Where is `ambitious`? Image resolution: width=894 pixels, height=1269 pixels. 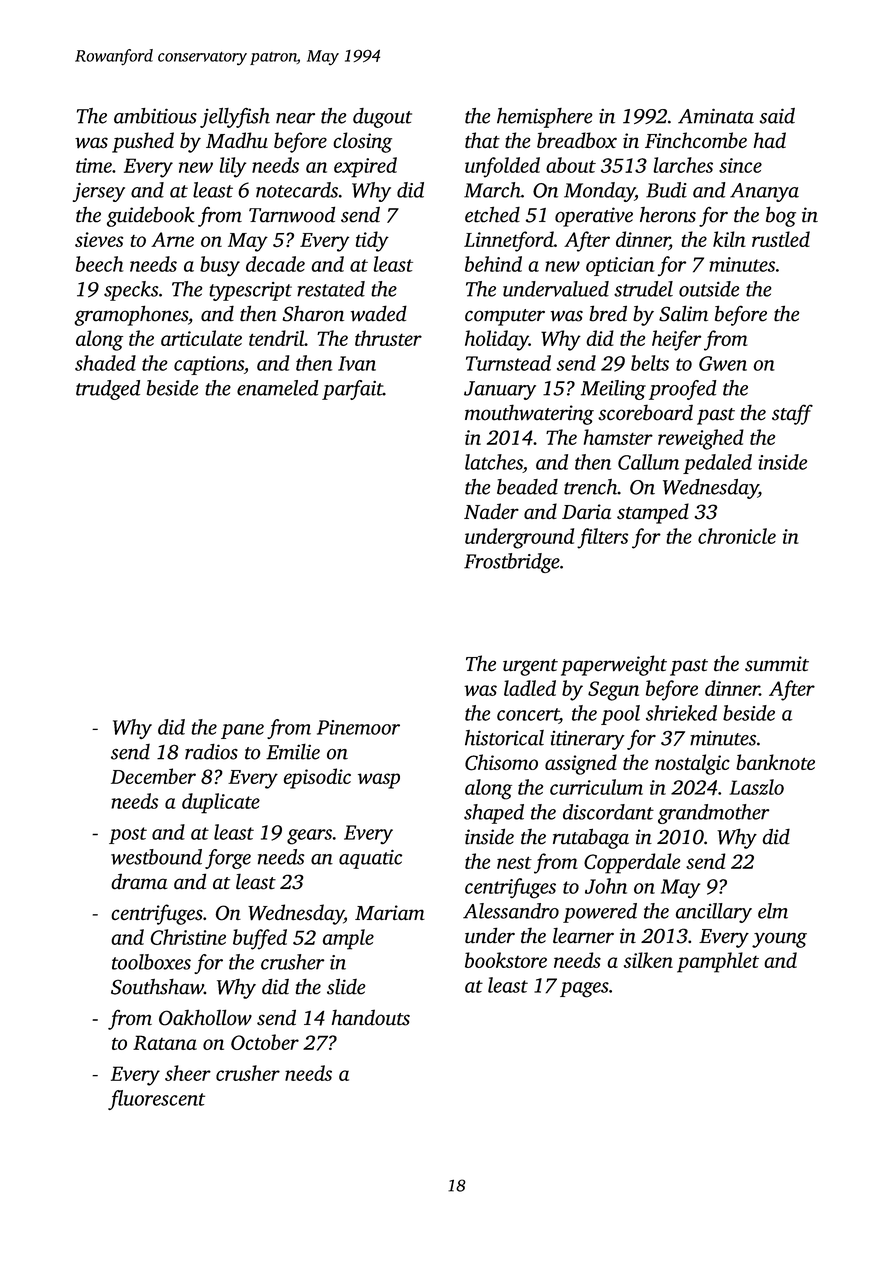
ambitious is located at coordinates (155, 116).
